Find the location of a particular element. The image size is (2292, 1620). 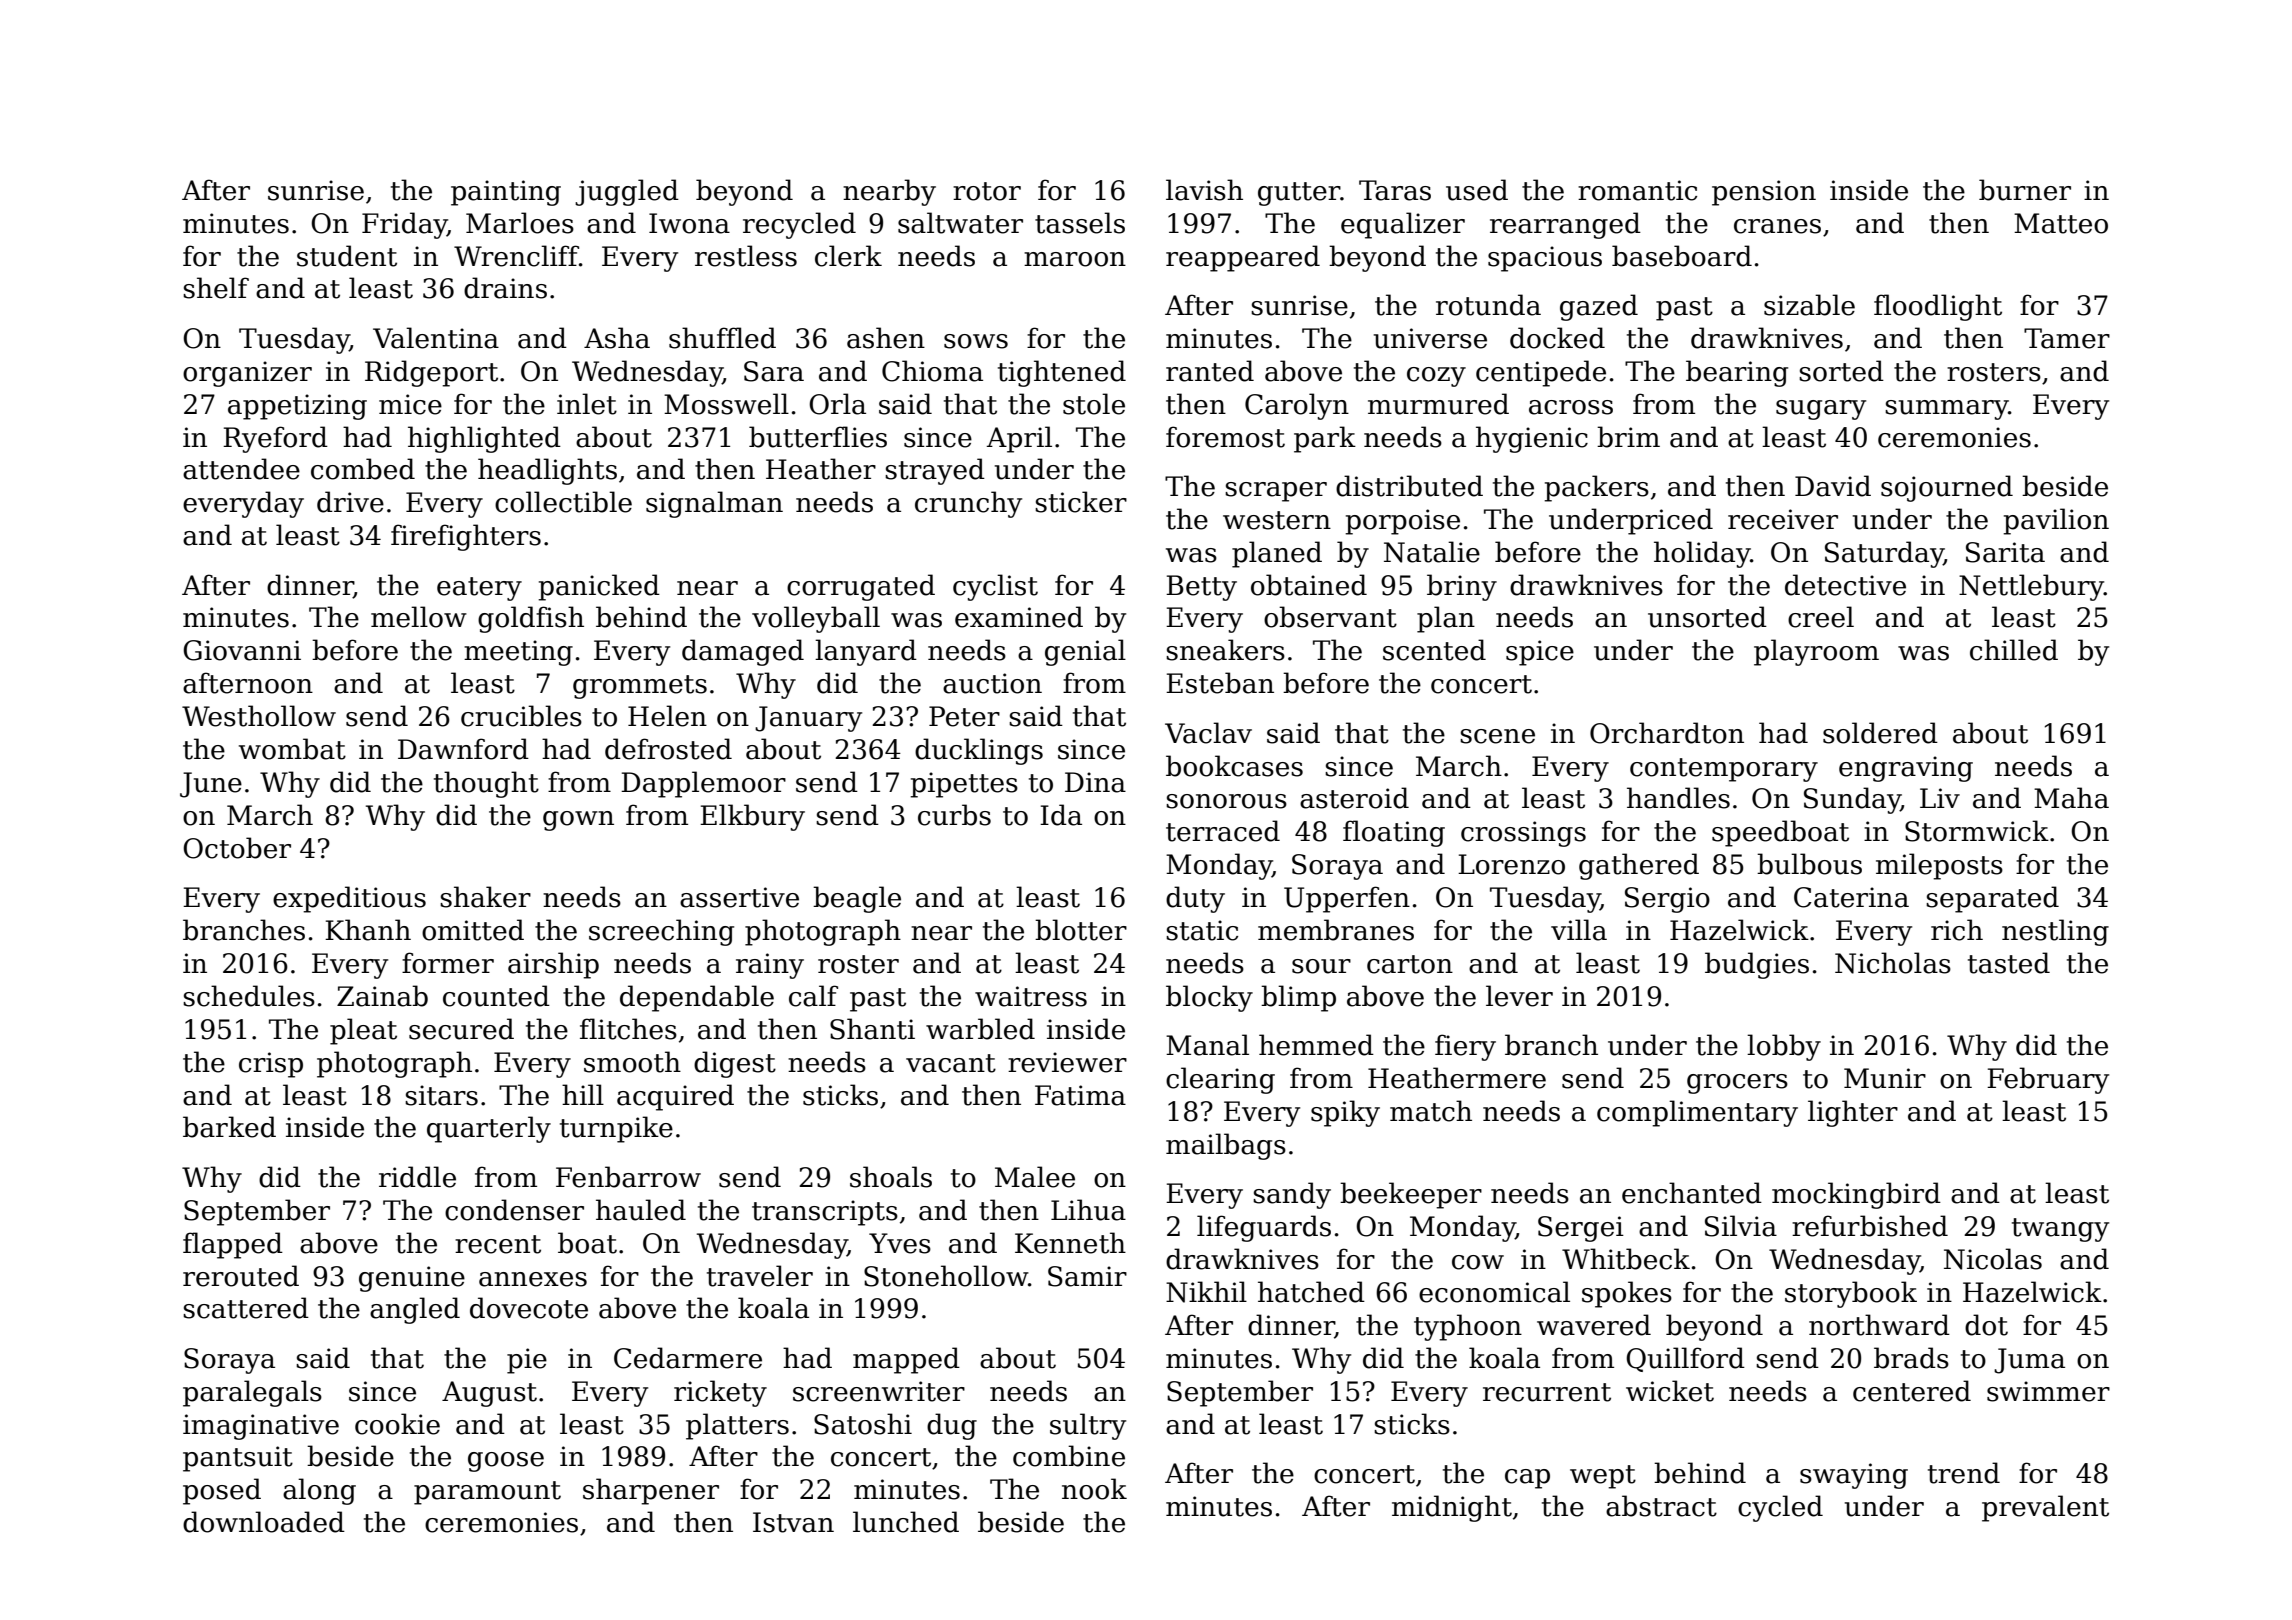

sizable is located at coordinates (1809, 305).
